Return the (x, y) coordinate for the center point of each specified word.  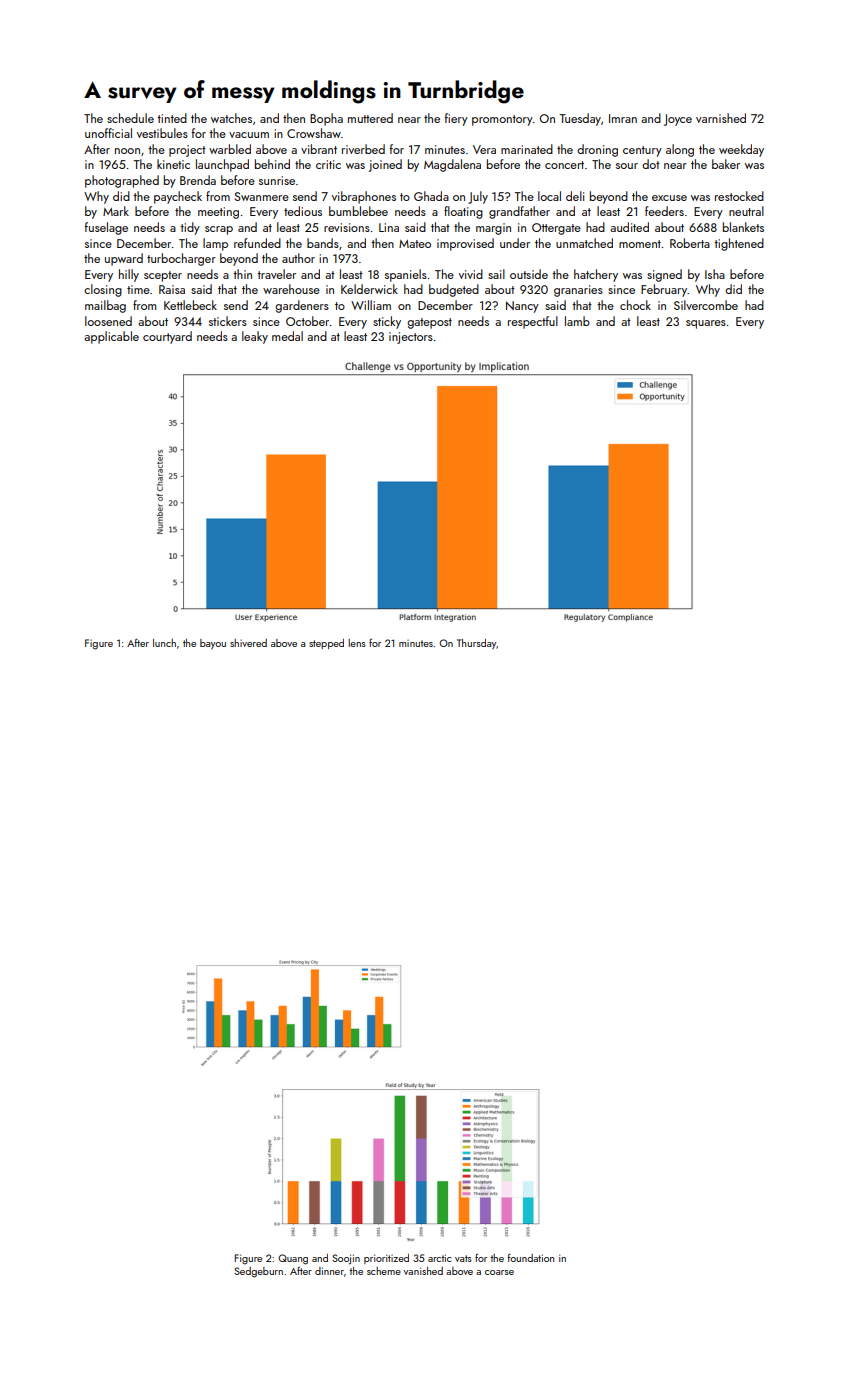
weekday (741, 150)
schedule (130, 118)
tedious (303, 211)
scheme (384, 1271)
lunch (164, 643)
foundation (530, 1257)
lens (357, 643)
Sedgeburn (258, 1272)
